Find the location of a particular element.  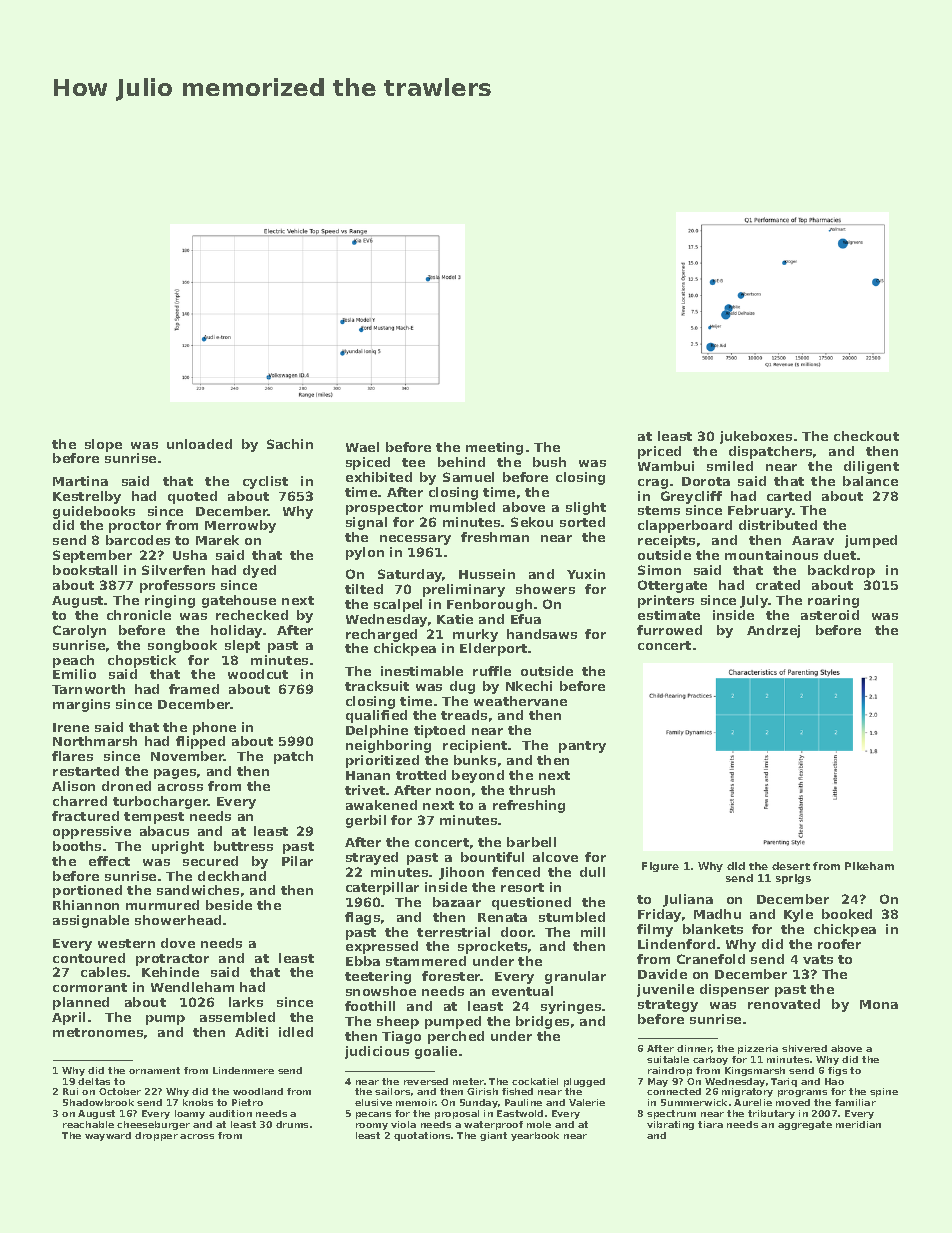

phone is located at coordinates (214, 728).
